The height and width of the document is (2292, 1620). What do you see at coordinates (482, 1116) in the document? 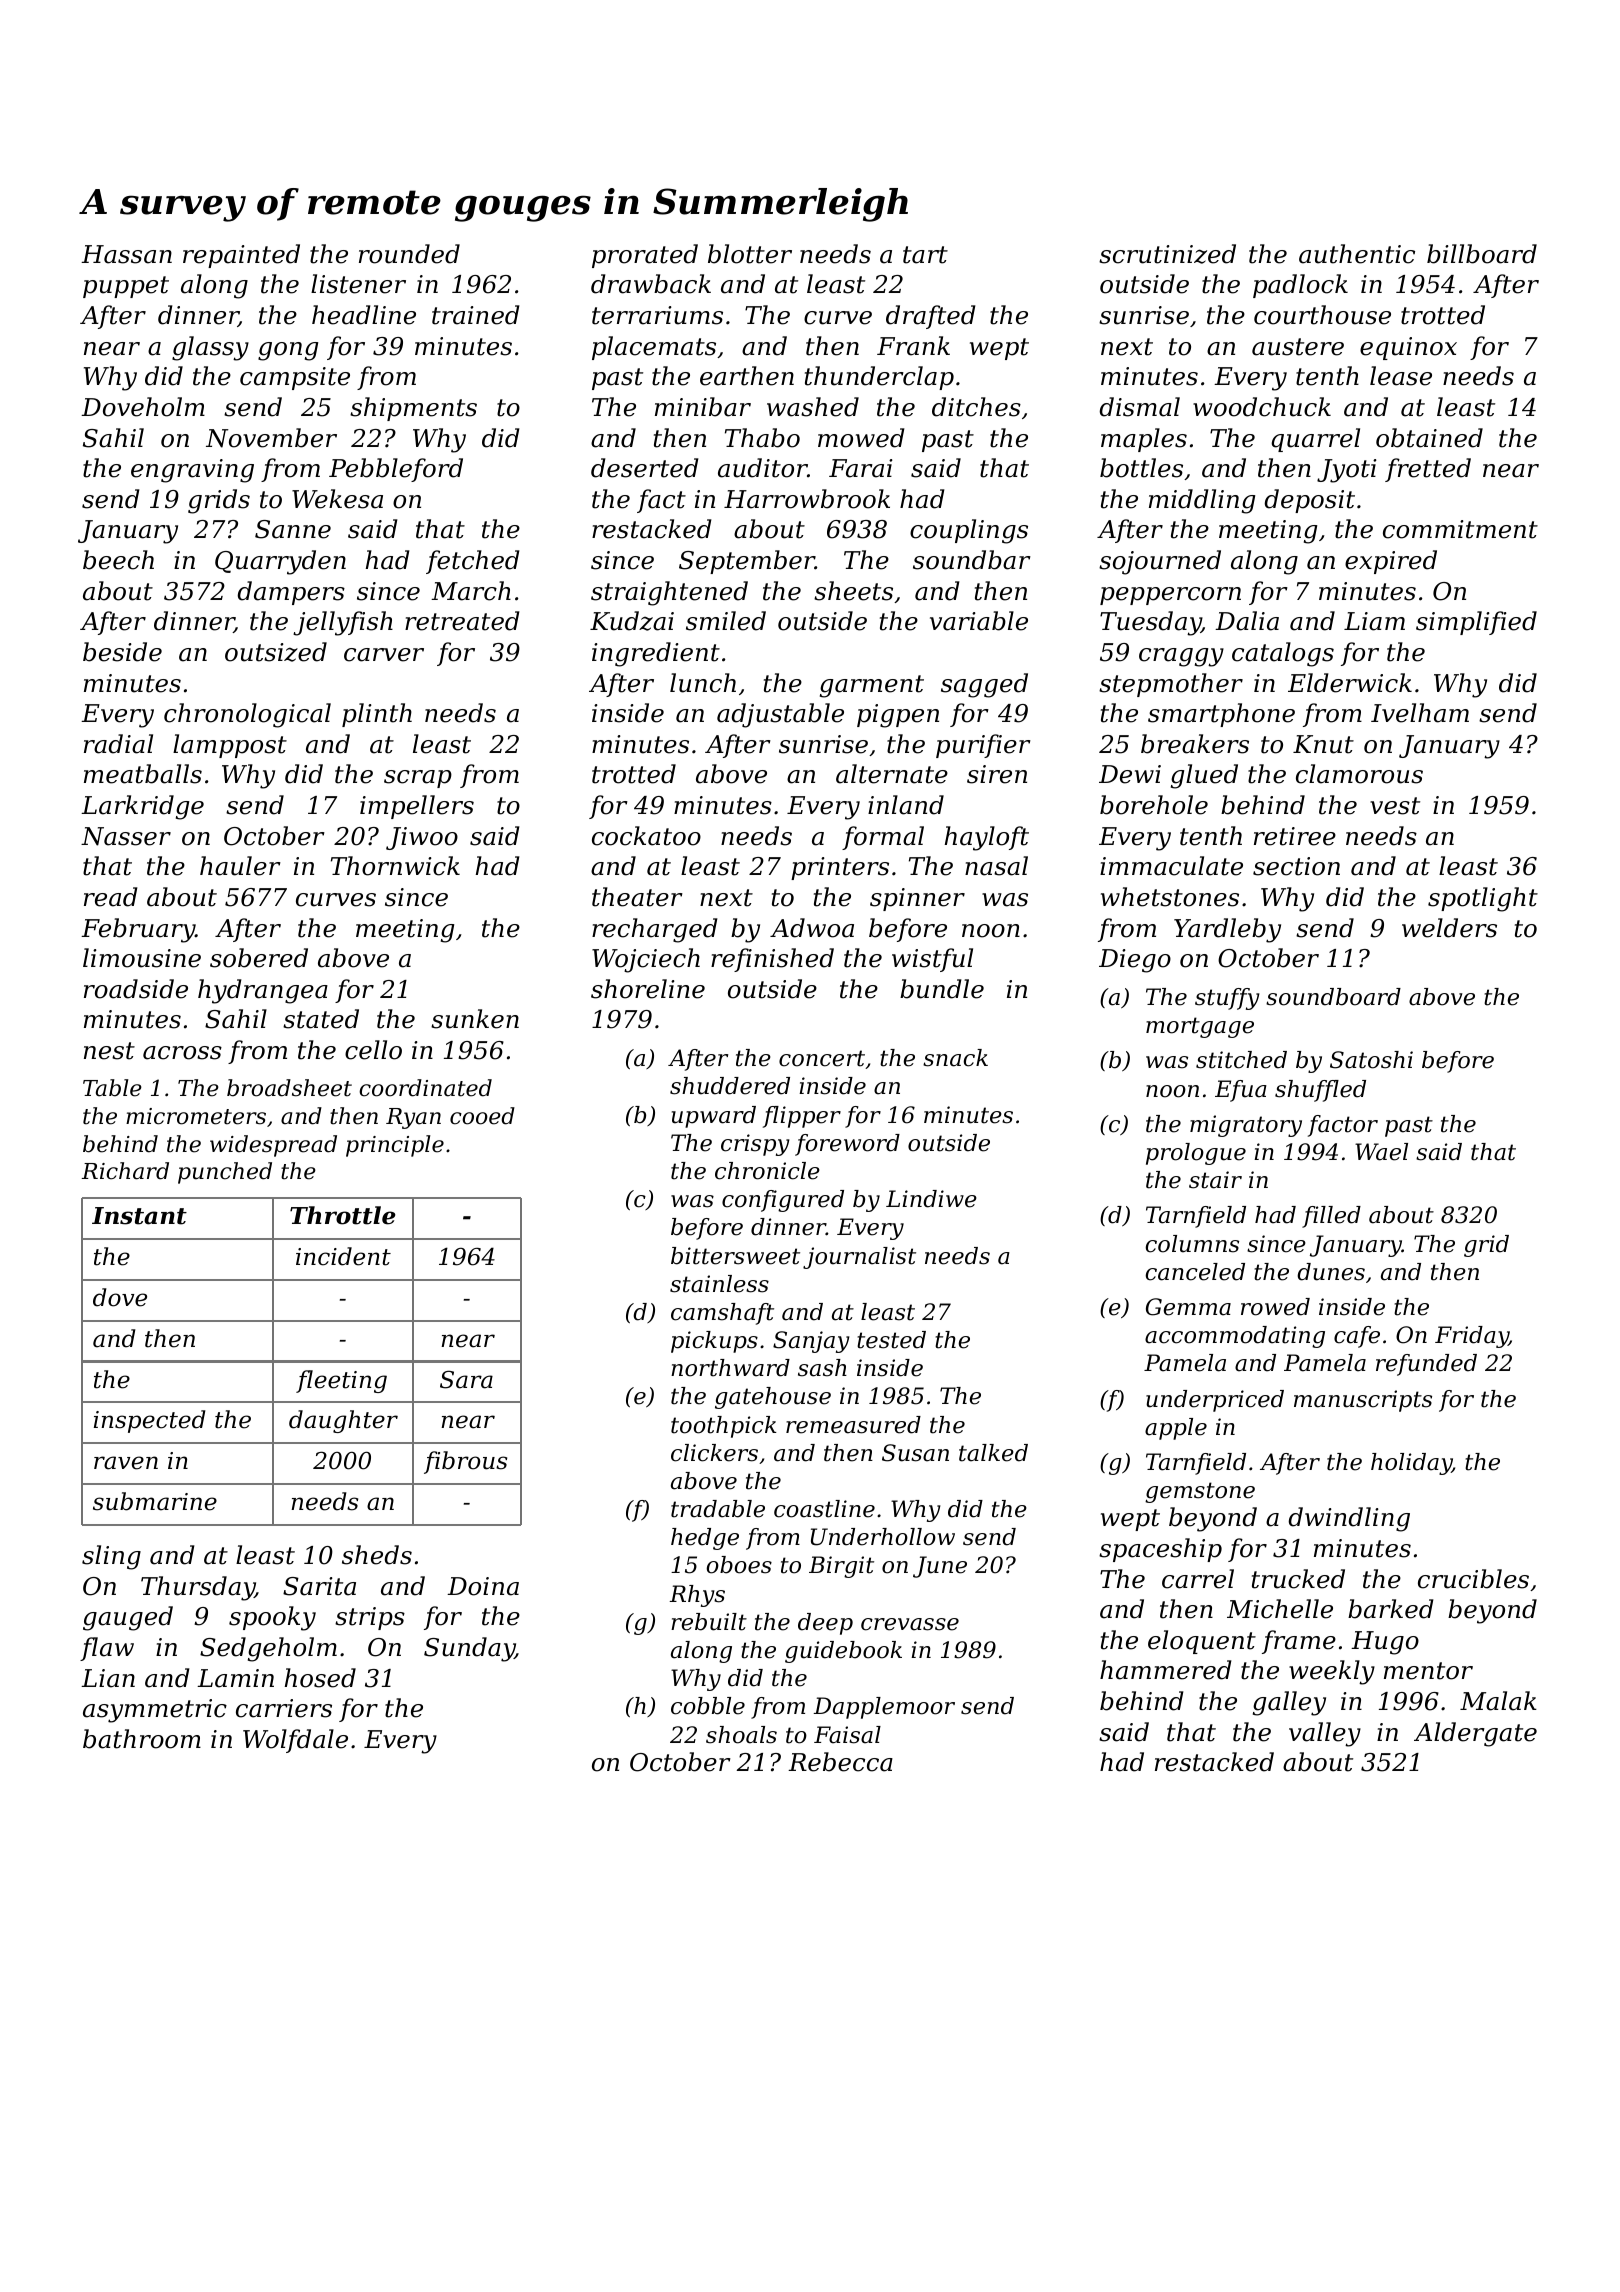
I see `cooed` at bounding box center [482, 1116].
